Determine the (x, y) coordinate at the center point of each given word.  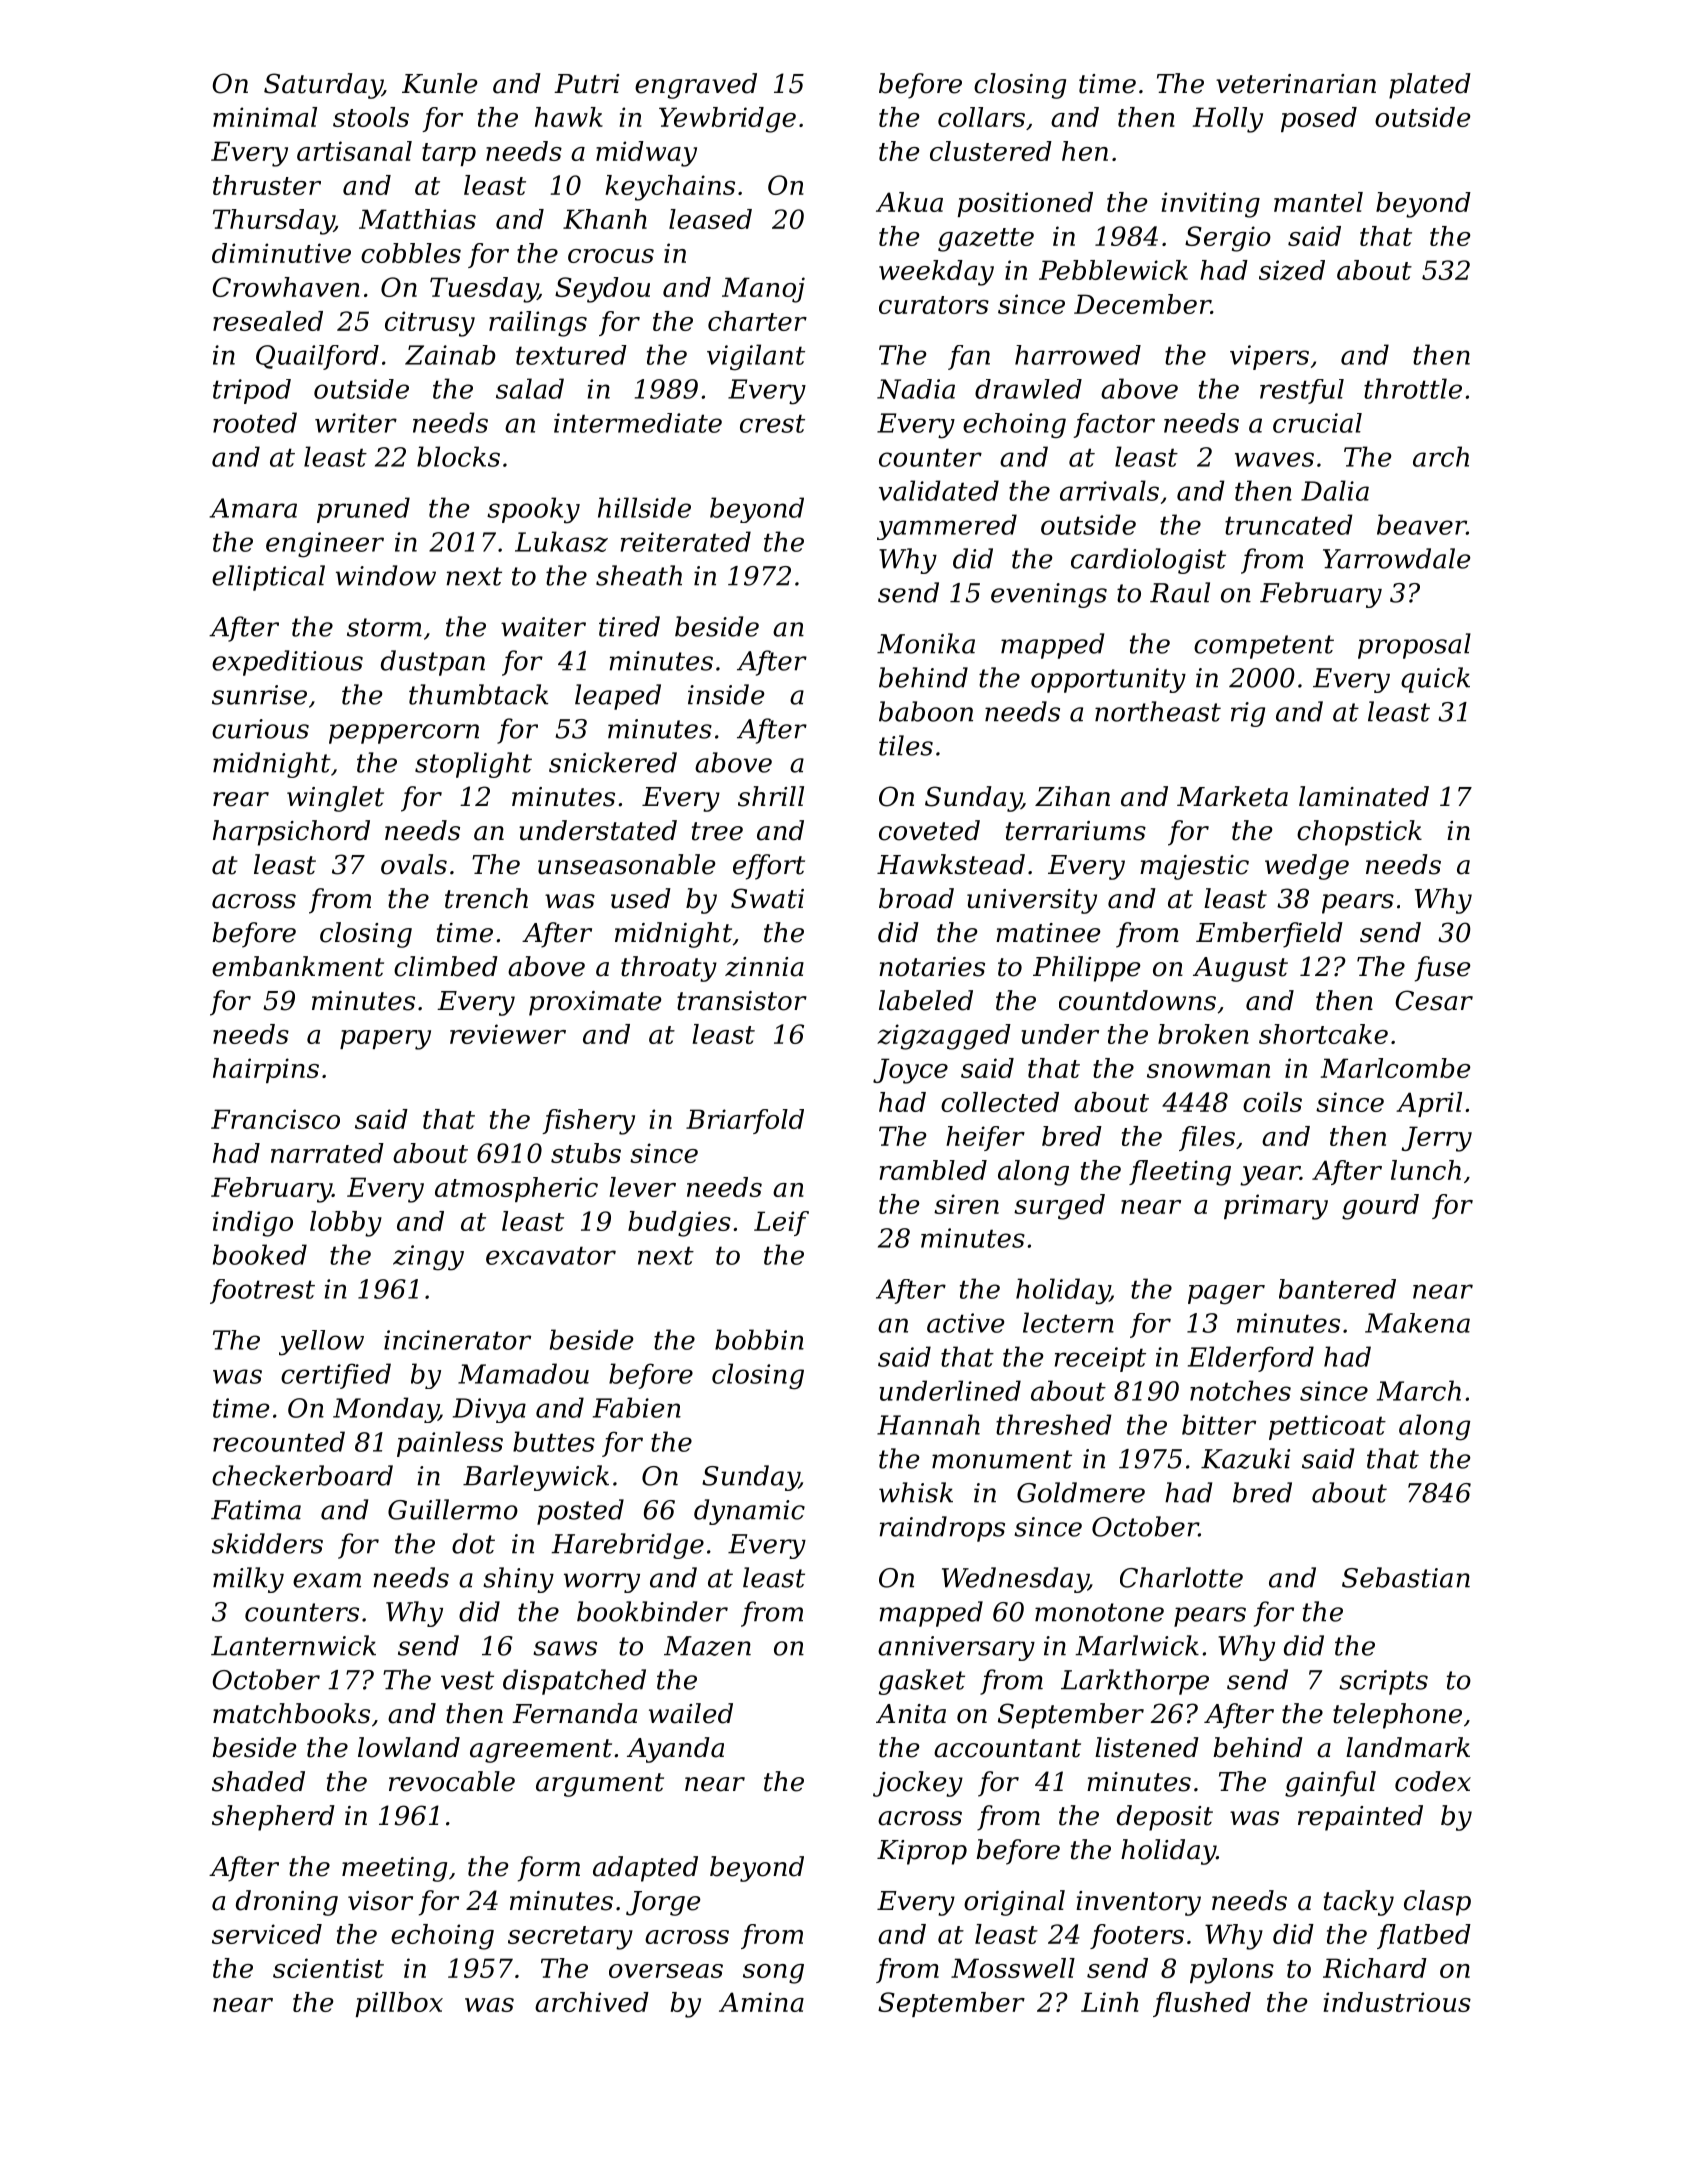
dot (473, 1543)
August (1240, 969)
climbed (446, 966)
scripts (1383, 1682)
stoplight (473, 765)
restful (1302, 391)
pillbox (399, 2004)
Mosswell (1013, 1968)
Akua (909, 202)
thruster (267, 185)
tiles (906, 745)
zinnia (764, 967)
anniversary (956, 1648)
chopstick (1359, 833)
